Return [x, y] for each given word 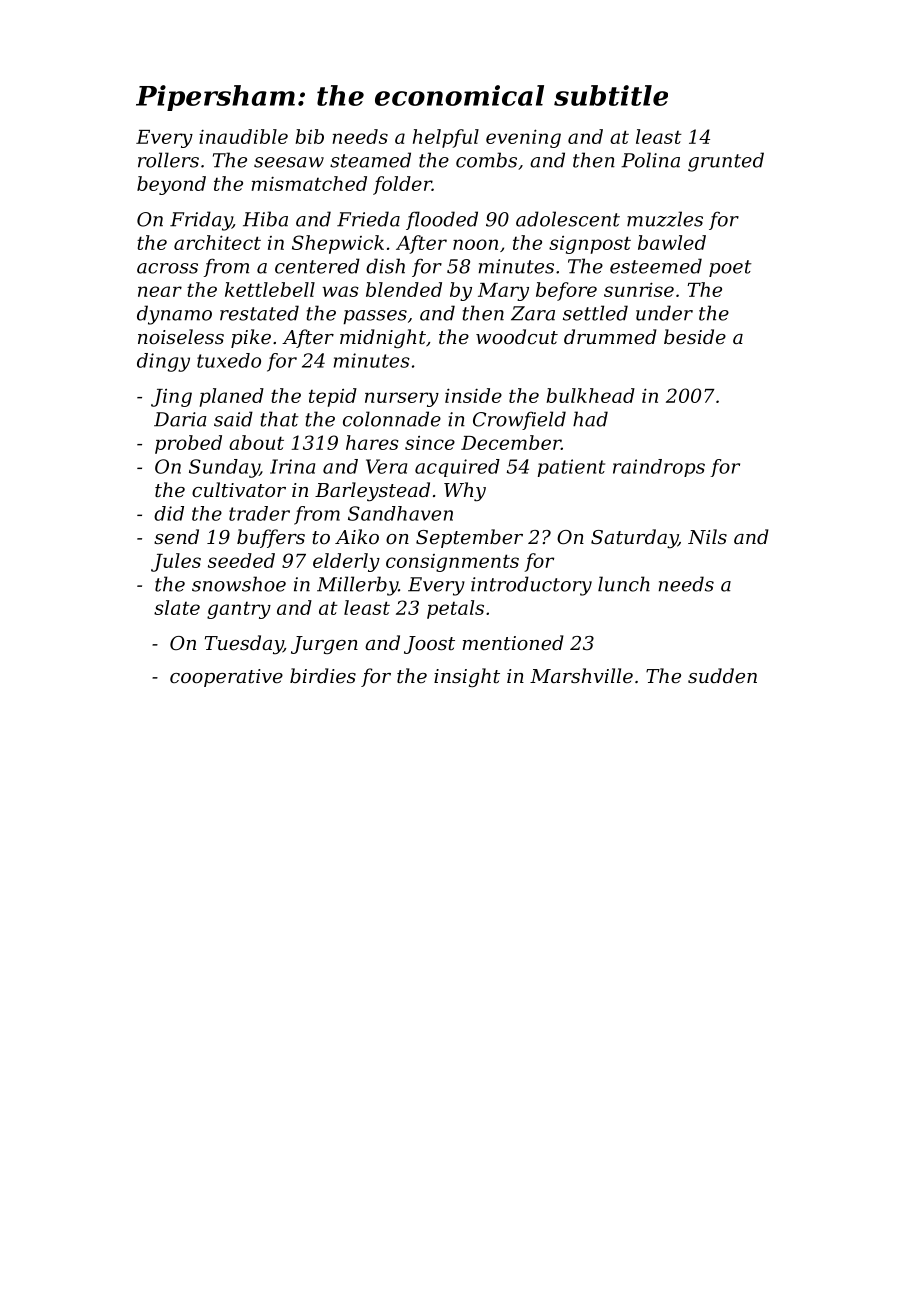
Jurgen [324, 645]
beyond [171, 185]
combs [486, 160]
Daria [180, 419]
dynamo [174, 315]
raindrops [659, 468]
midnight [383, 338]
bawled [672, 242]
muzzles [665, 219]
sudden [722, 675]
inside [473, 395]
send [176, 536]
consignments [452, 563]
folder [402, 185]
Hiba [265, 219]
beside [695, 336]
